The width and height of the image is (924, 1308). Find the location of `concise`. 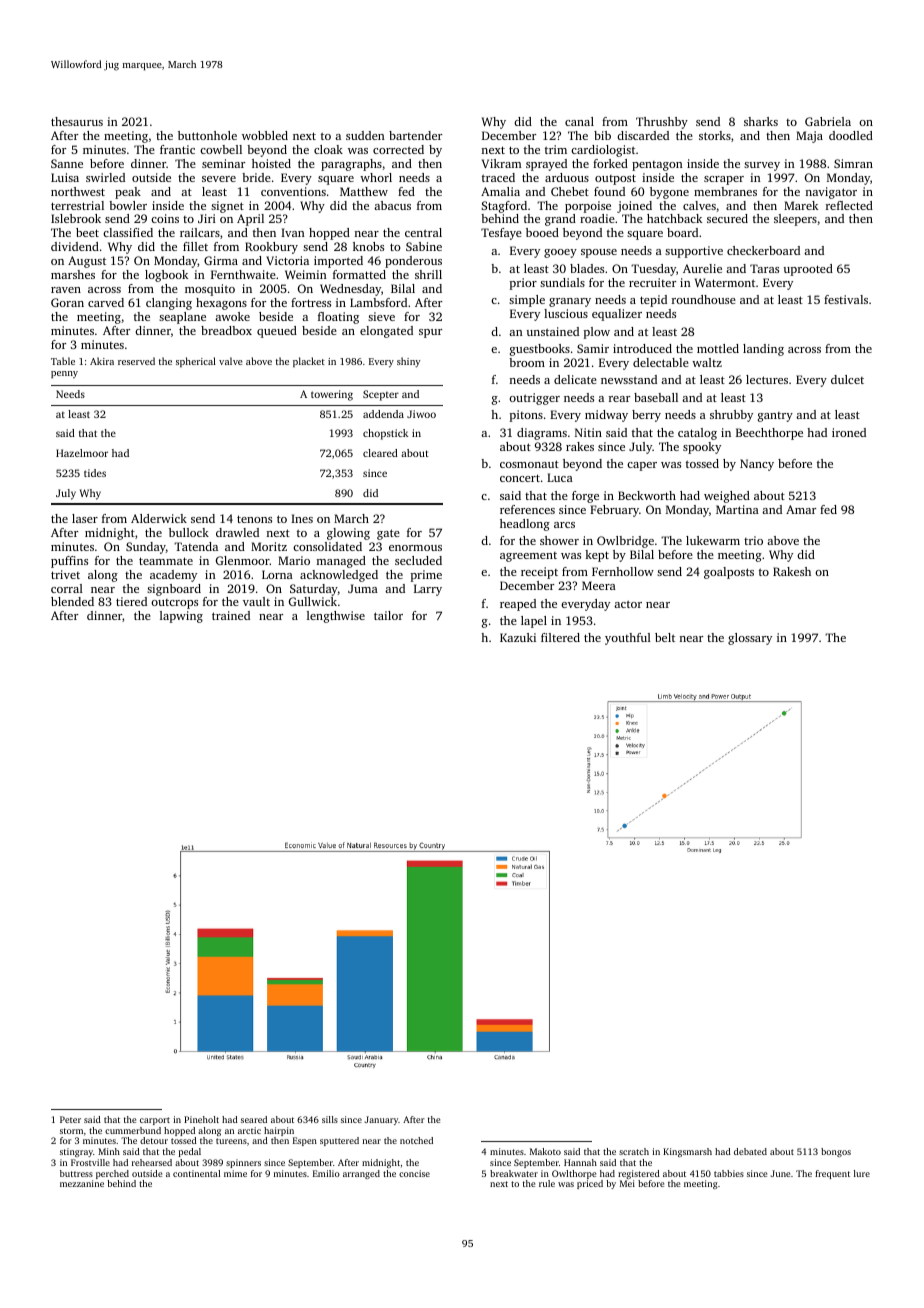

concise is located at coordinates (414, 1173).
